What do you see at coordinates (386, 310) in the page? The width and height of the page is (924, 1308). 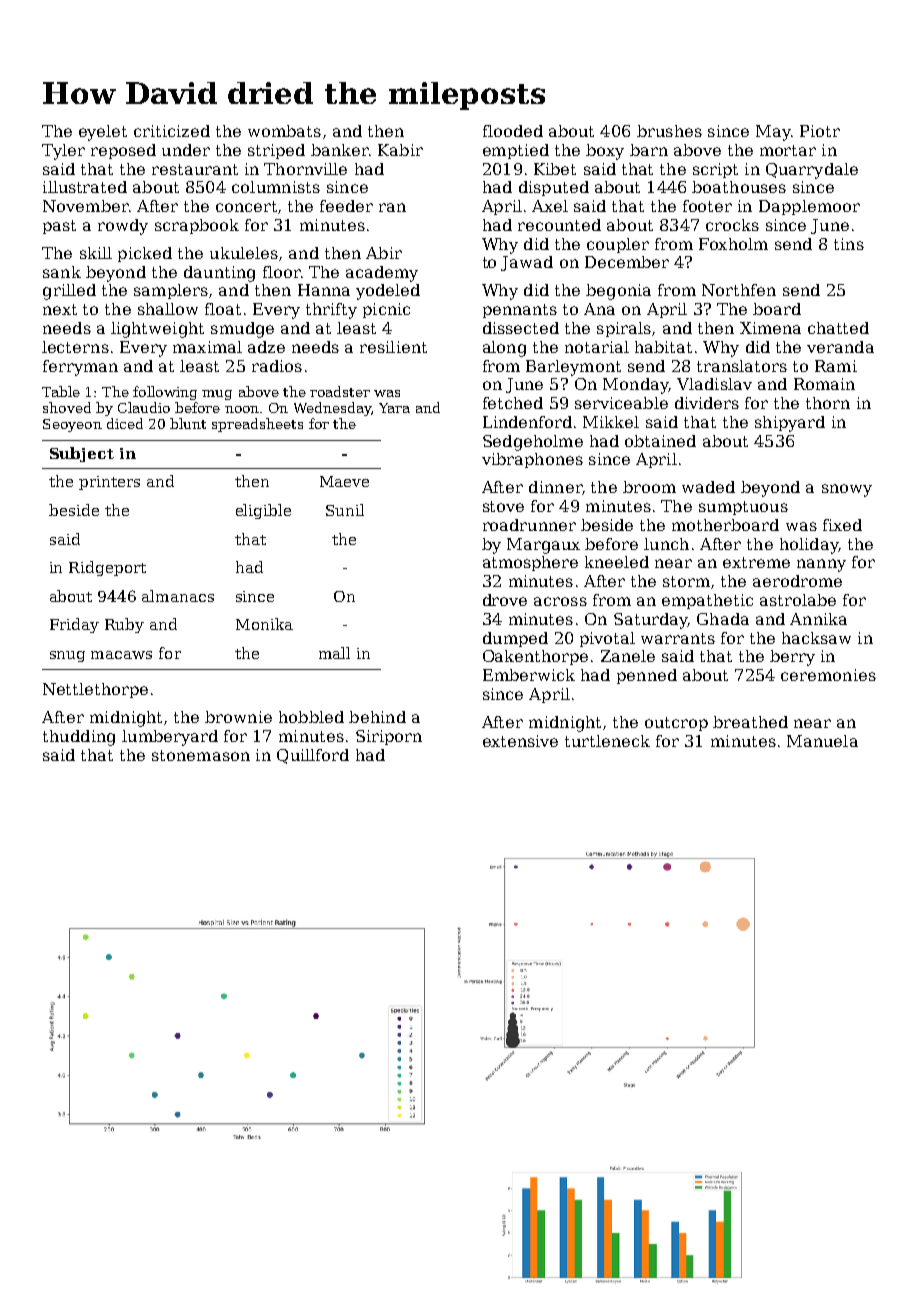 I see `picnic` at bounding box center [386, 310].
